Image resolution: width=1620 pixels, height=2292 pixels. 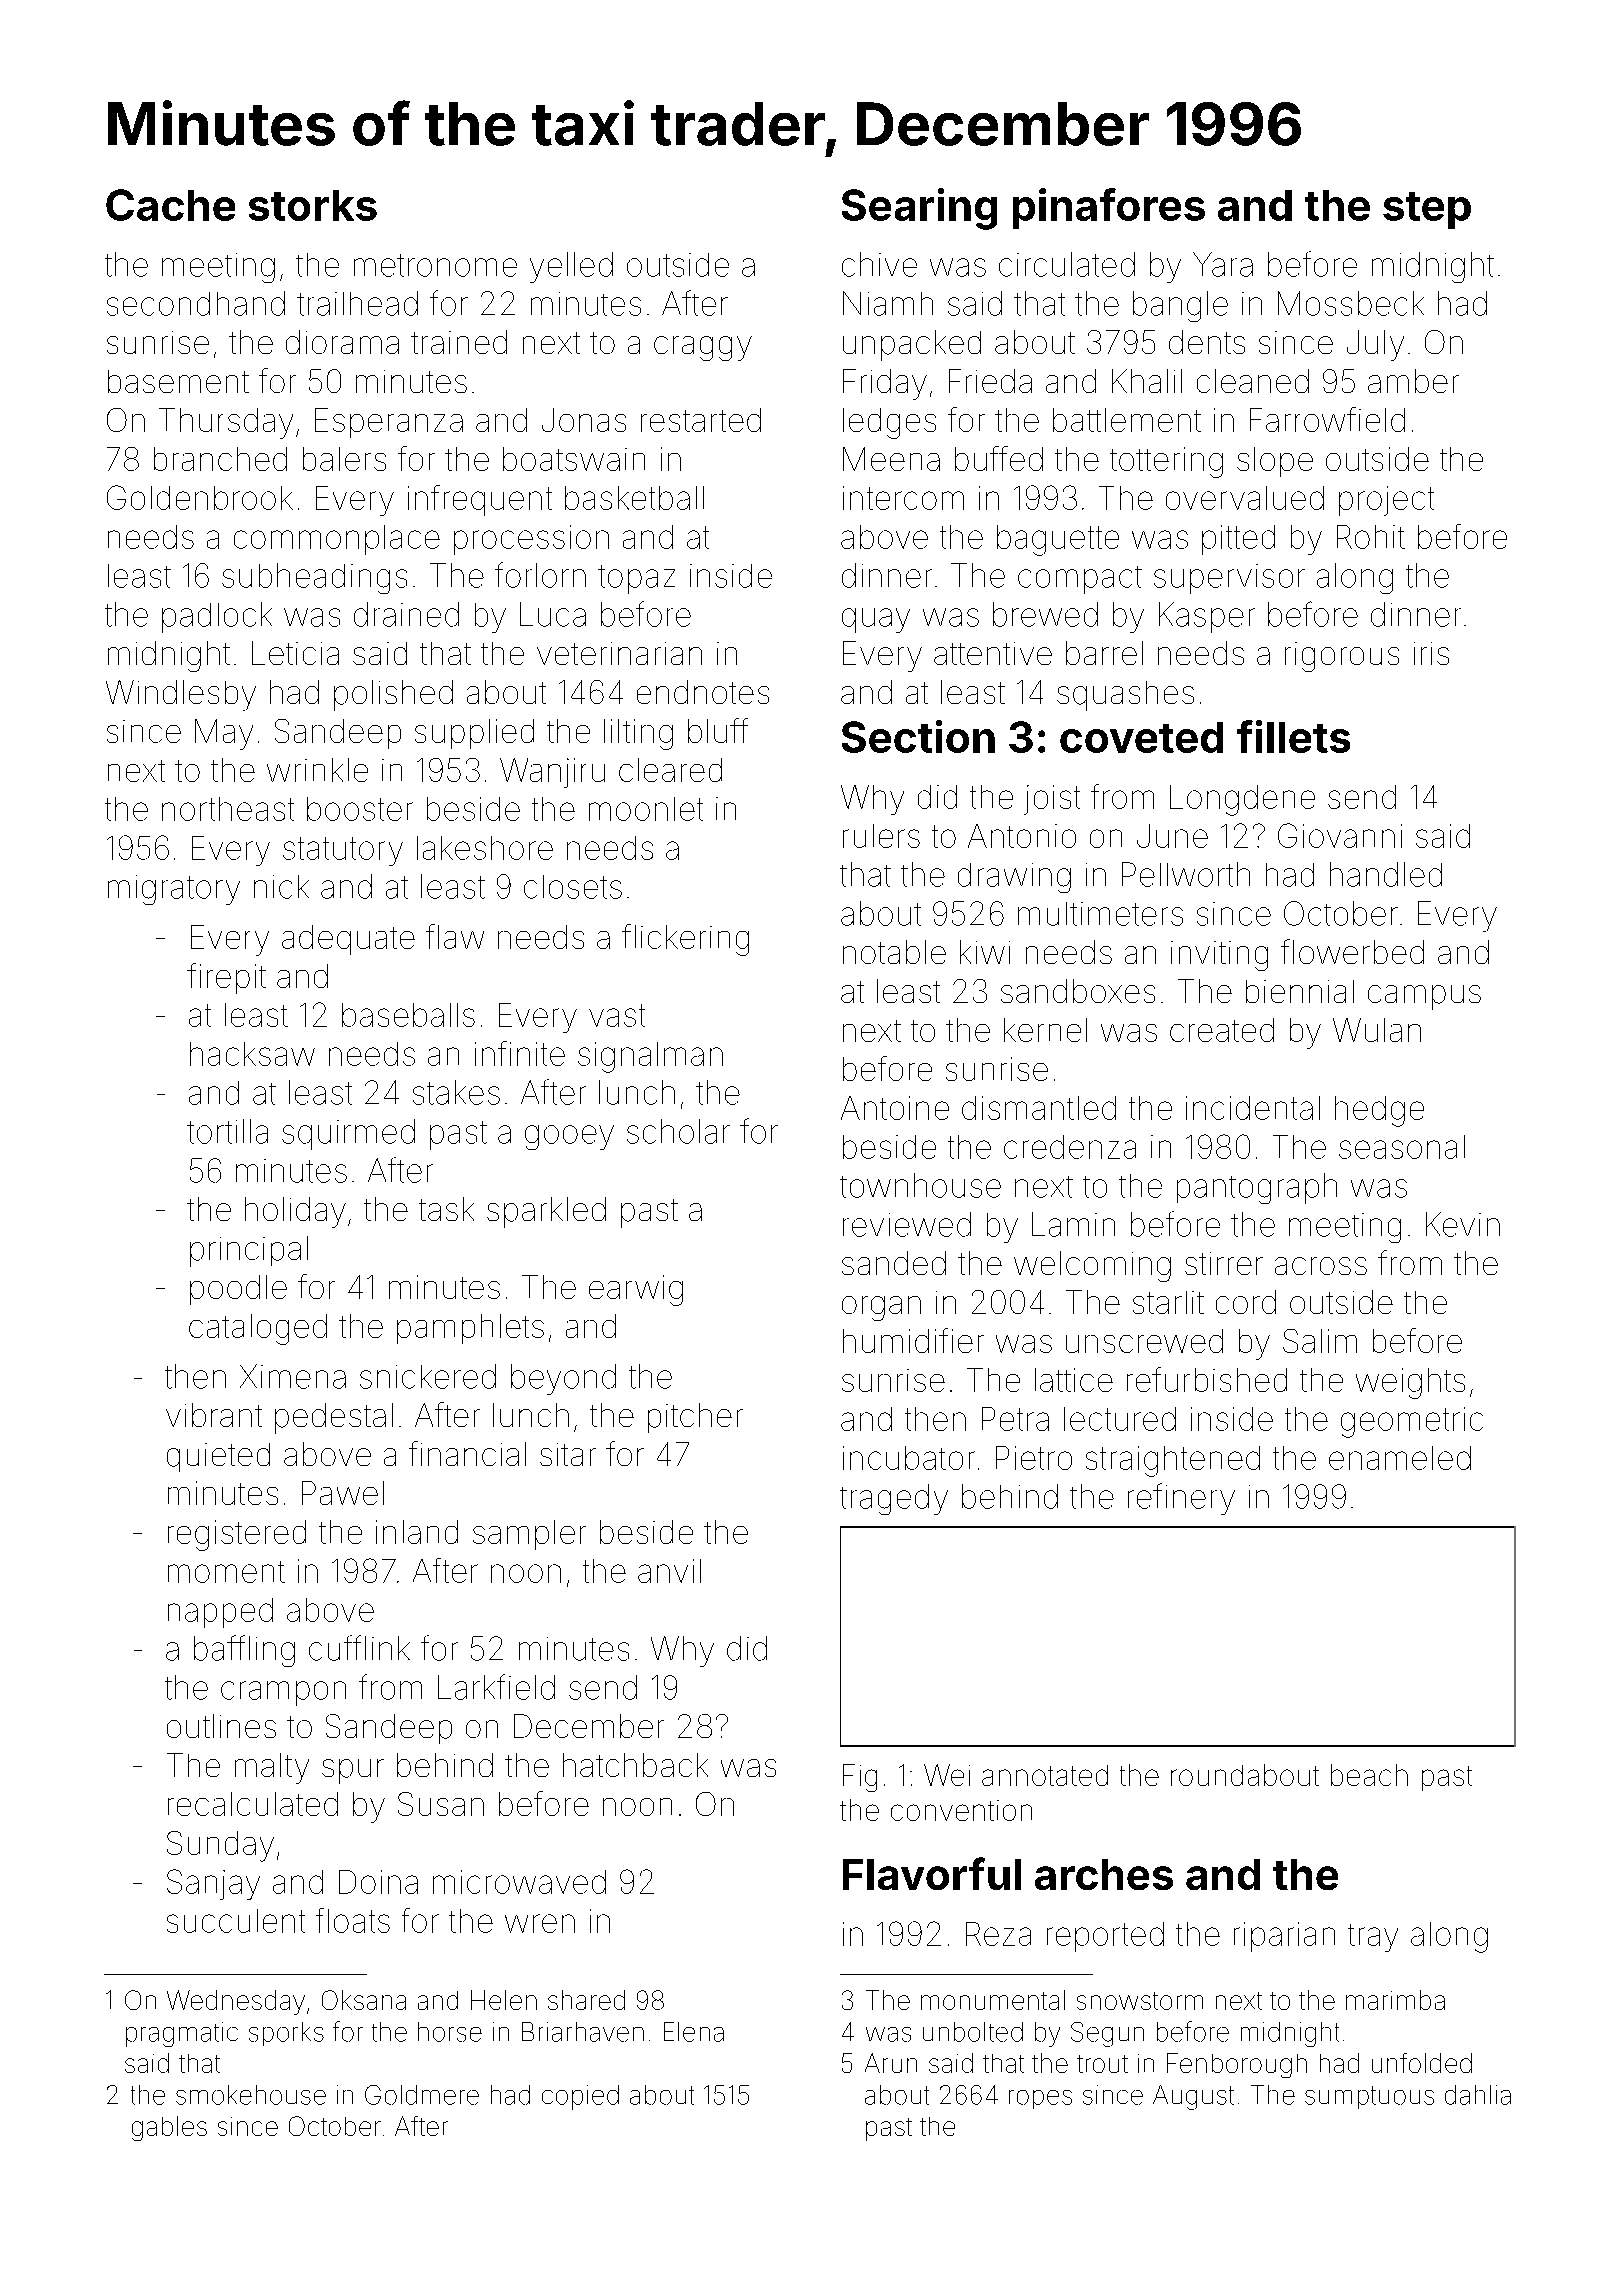 I want to click on Cache, so click(x=170, y=205).
